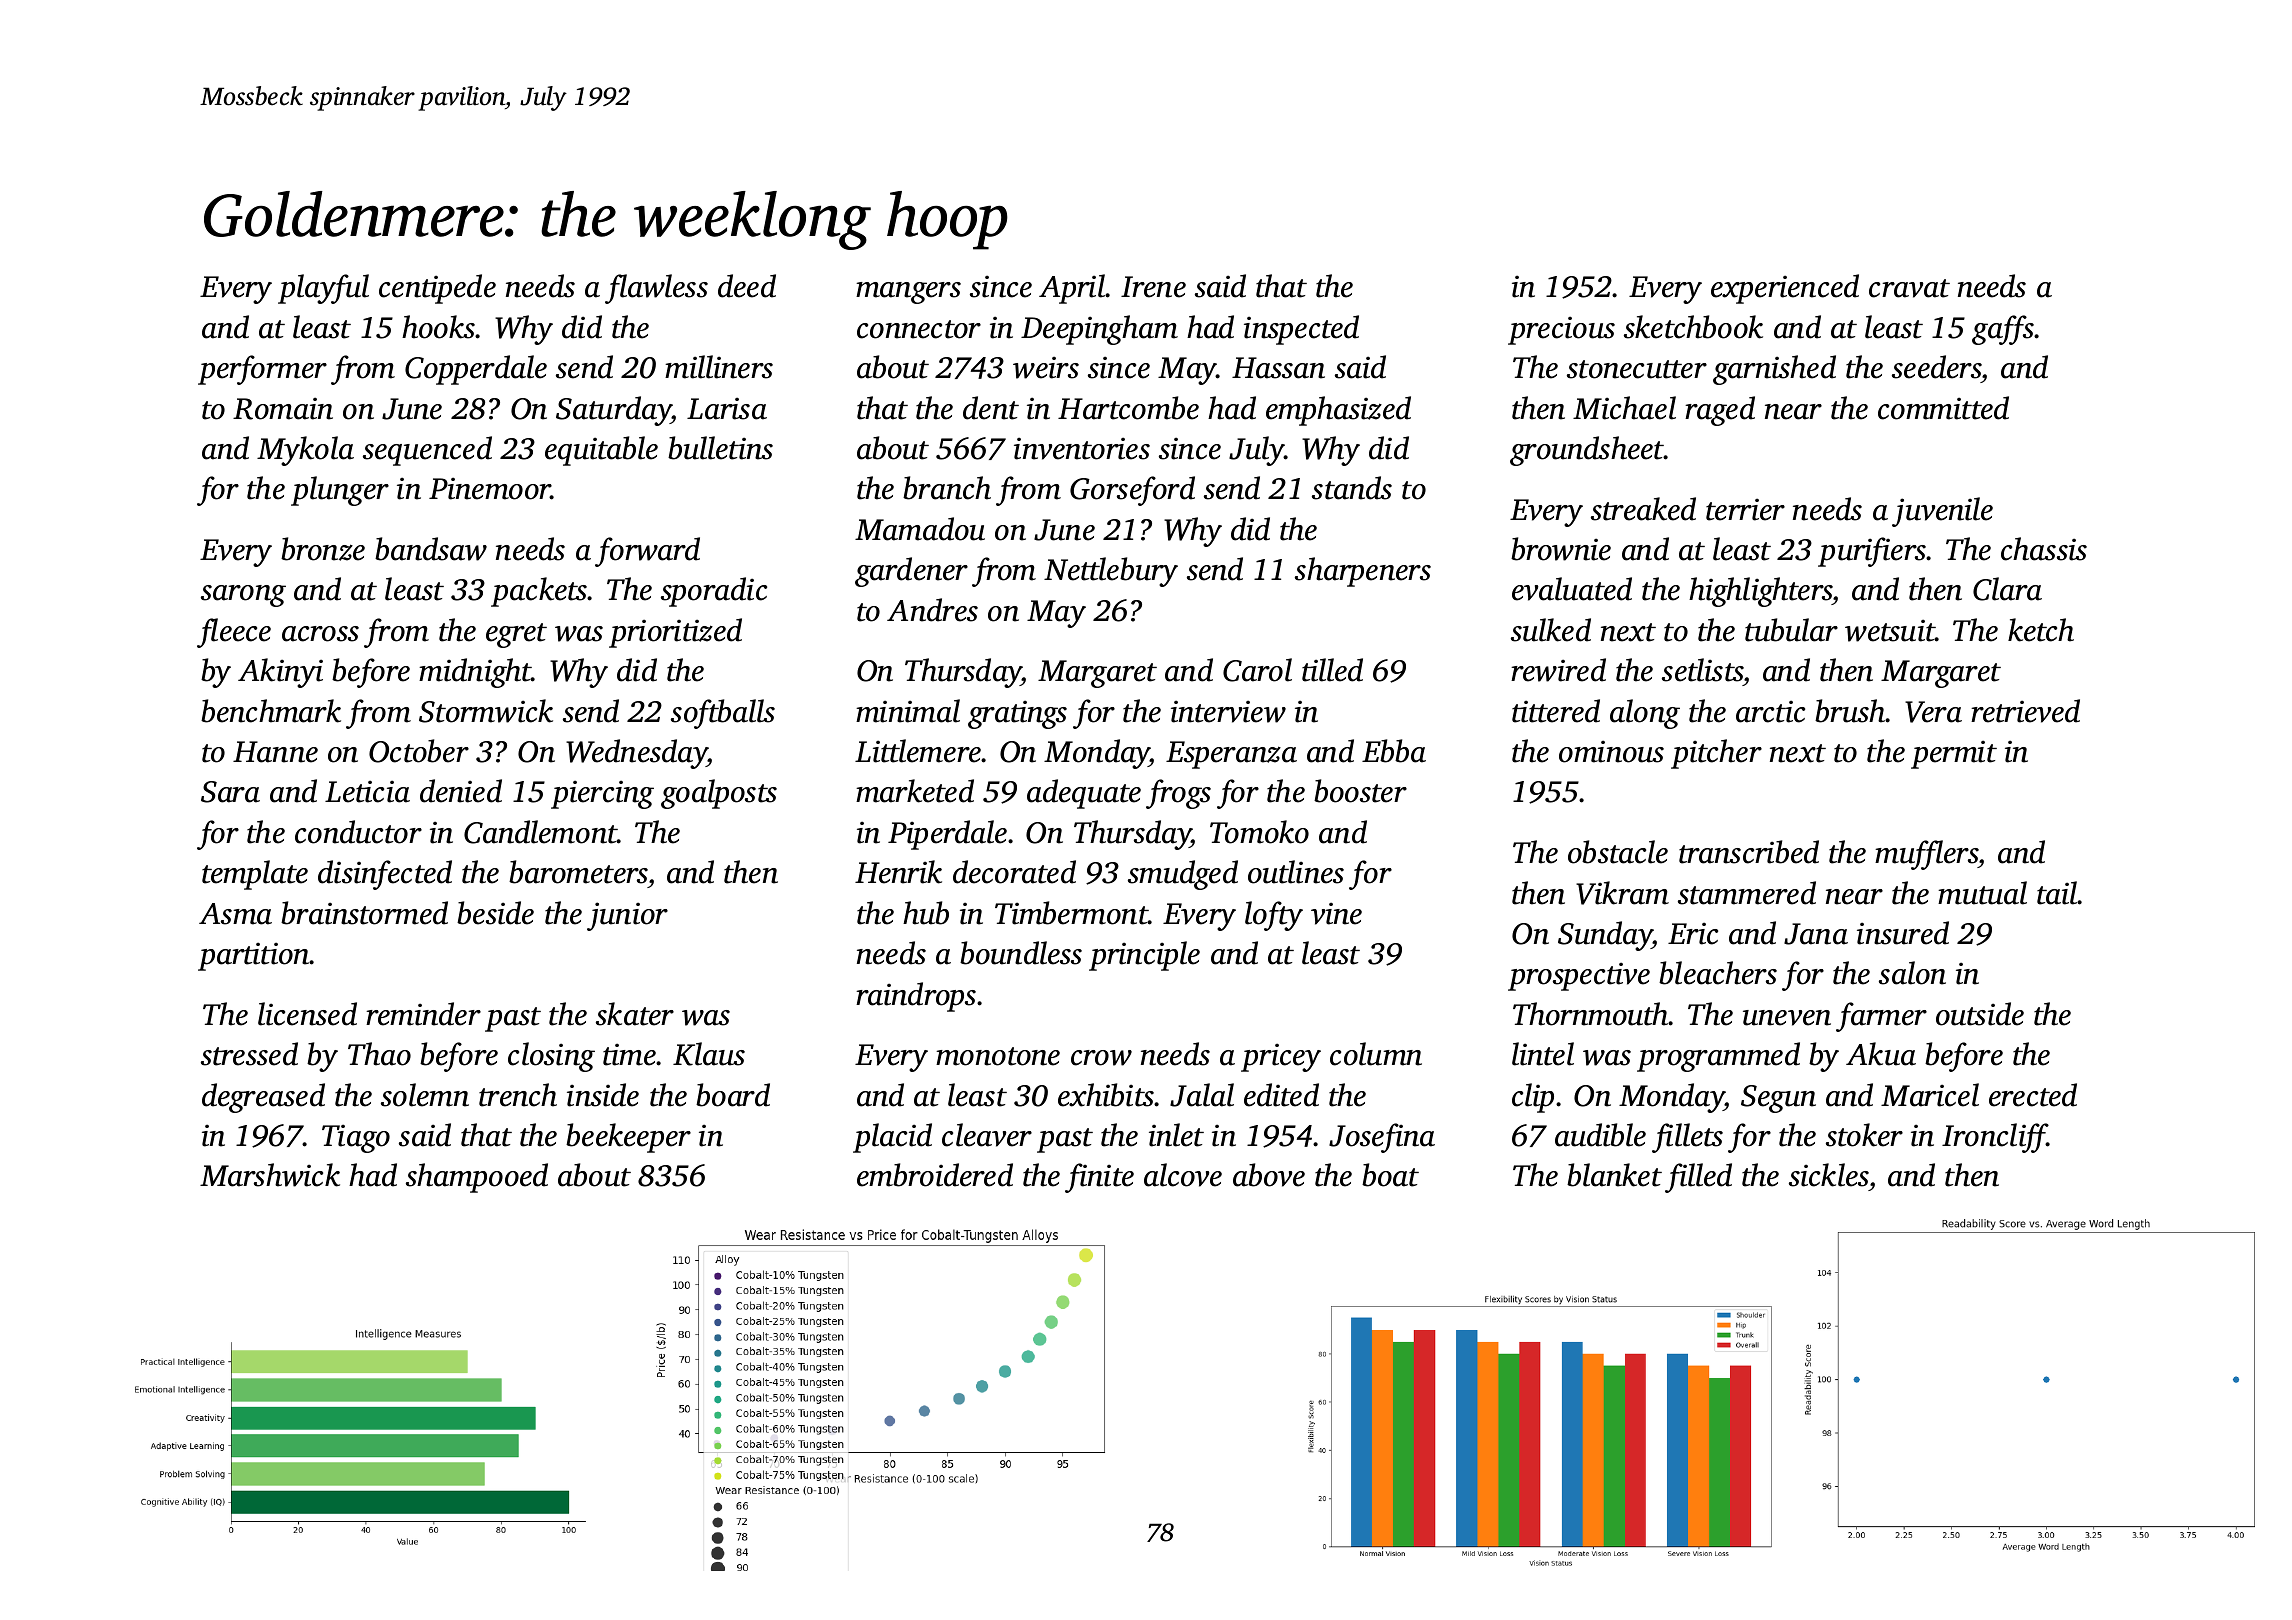 This page has width=2292, height=1620. Describe the element at coordinates (1749, 852) in the page. I see `transcribed` at that location.
